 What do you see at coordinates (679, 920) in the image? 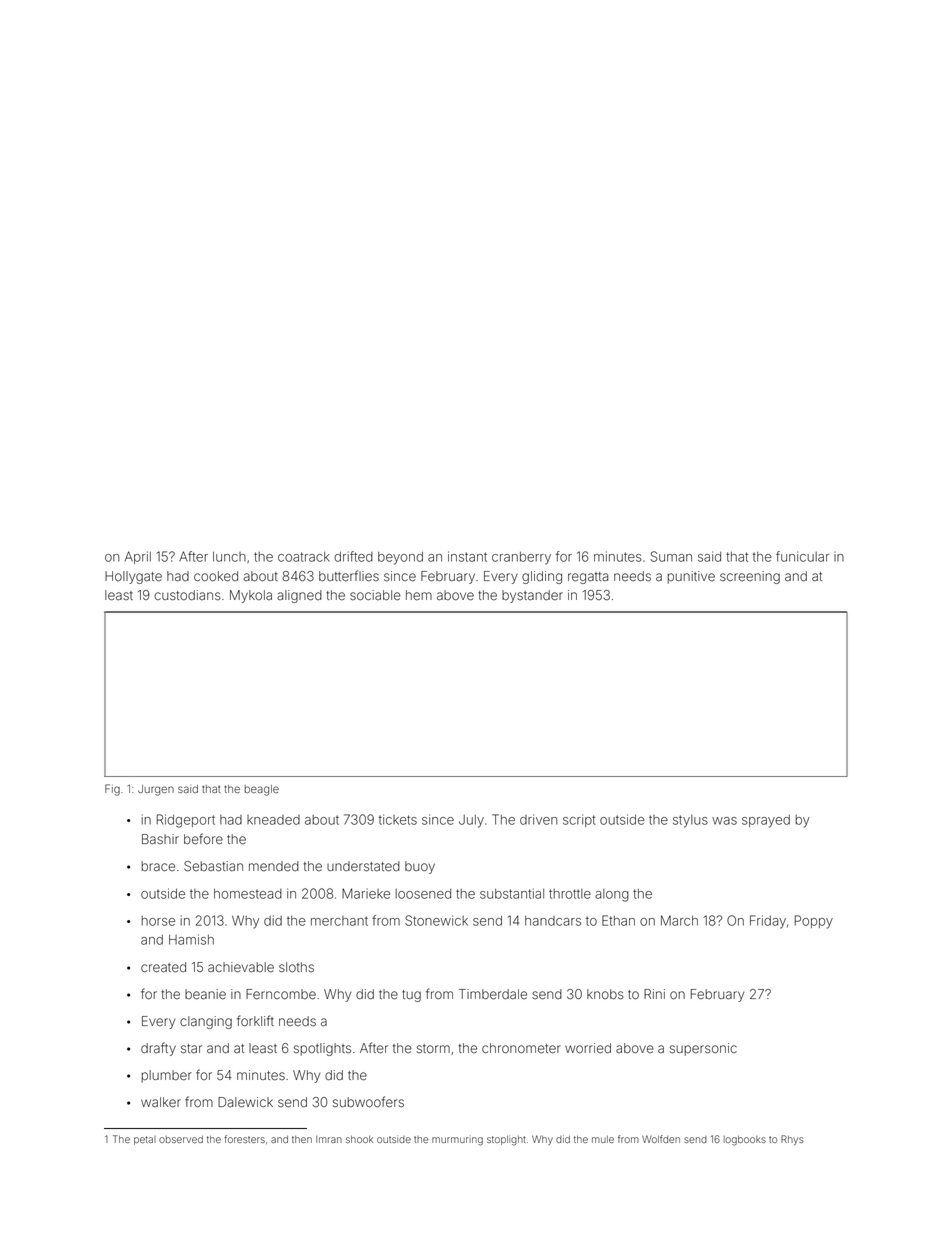
I see `March` at bounding box center [679, 920].
